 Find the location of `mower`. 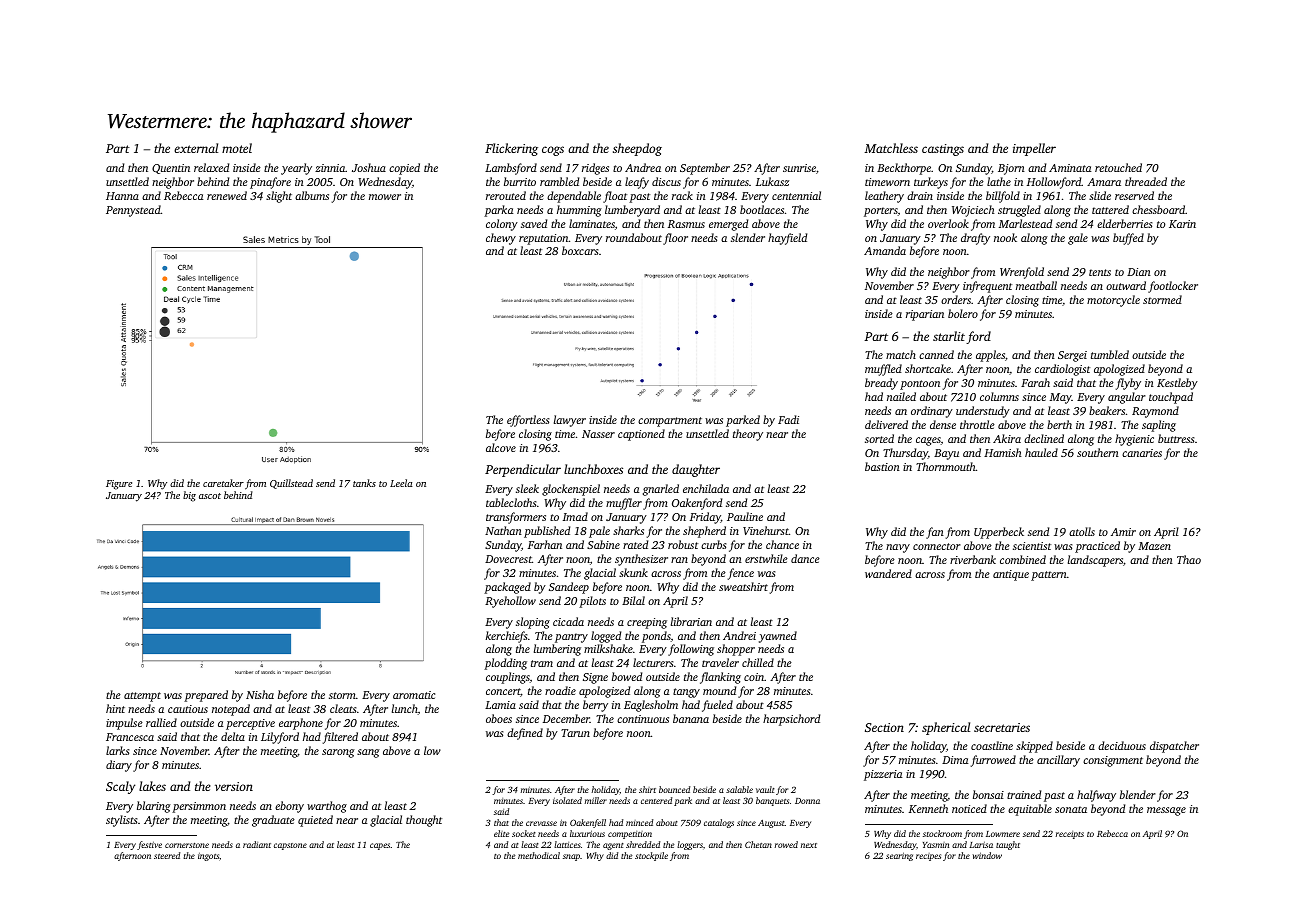

mower is located at coordinates (385, 197).
